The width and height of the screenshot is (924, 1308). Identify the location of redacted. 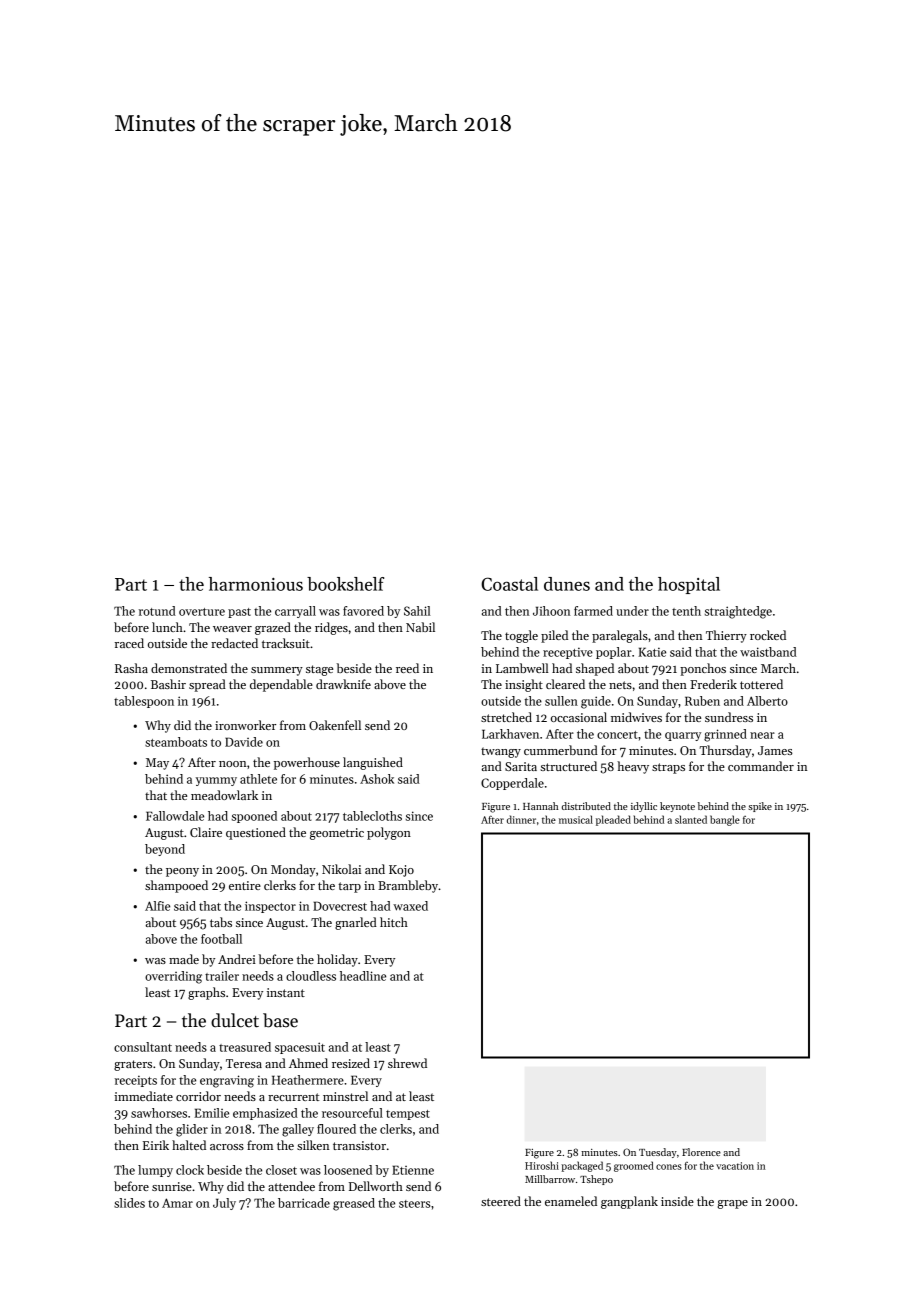
(234, 643).
